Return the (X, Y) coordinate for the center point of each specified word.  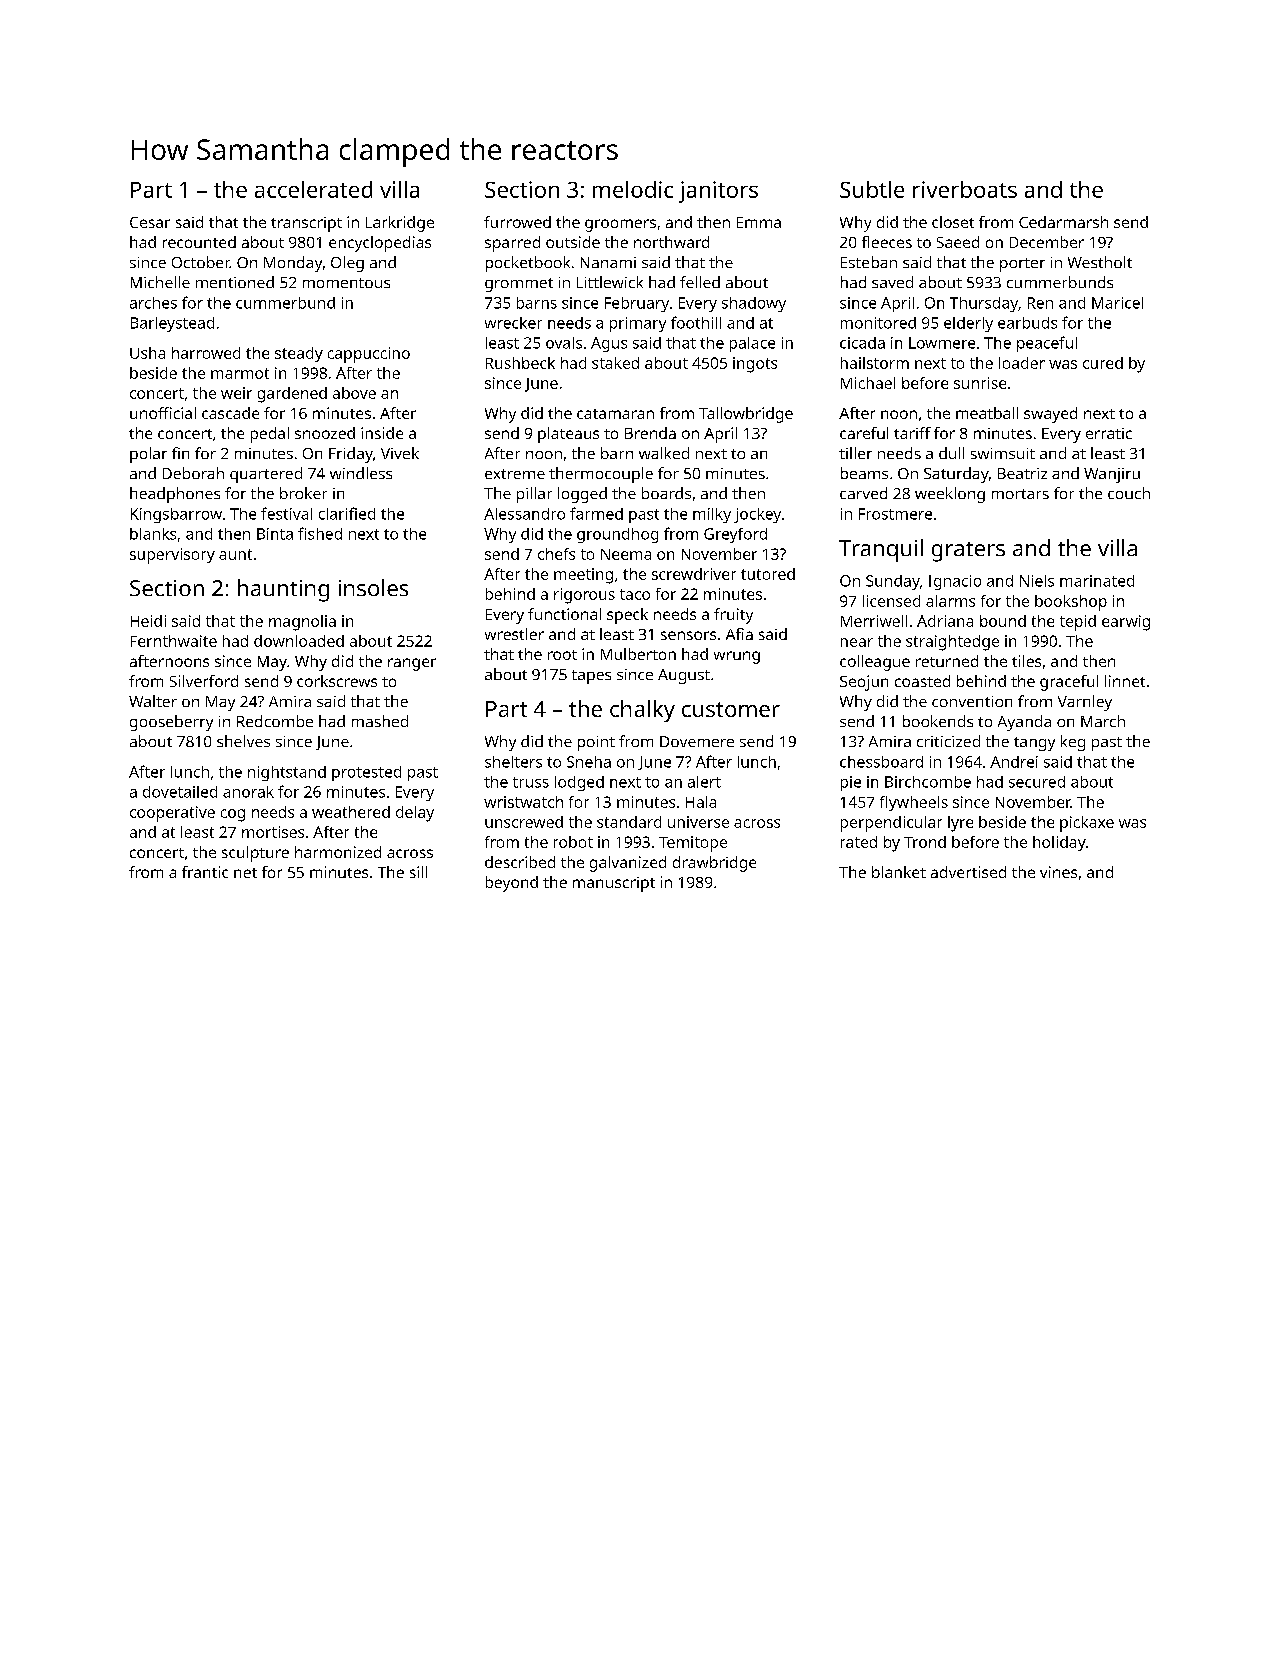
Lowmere (942, 343)
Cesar (150, 222)
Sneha (589, 762)
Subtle (872, 189)
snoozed (325, 433)
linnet (1125, 681)
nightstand (287, 773)
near (857, 642)
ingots (755, 365)
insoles (373, 587)
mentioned (235, 282)
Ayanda (1024, 723)
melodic (633, 189)
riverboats (965, 189)
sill (418, 872)
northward (671, 242)
